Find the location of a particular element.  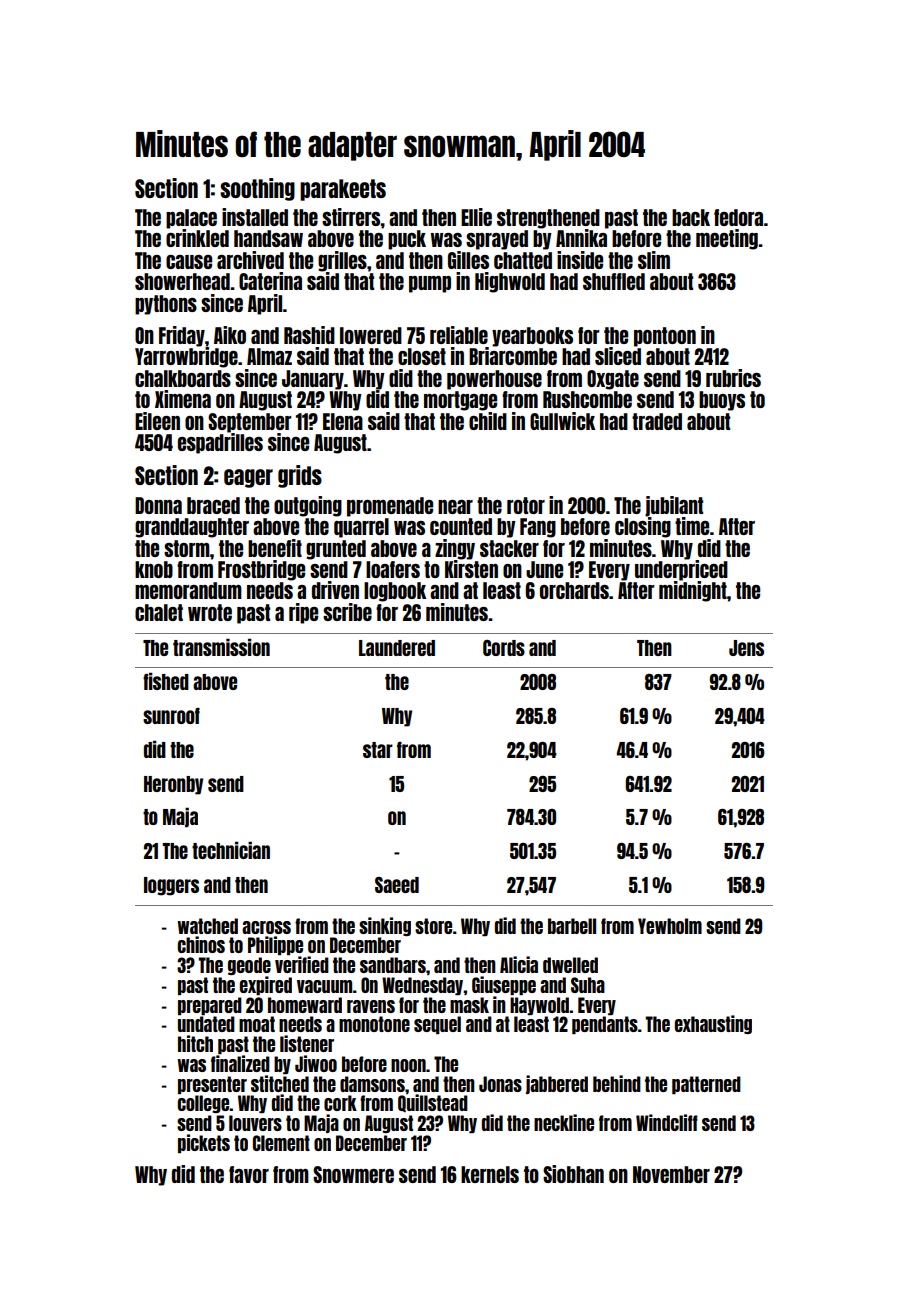

fished is located at coordinates (166, 681).
